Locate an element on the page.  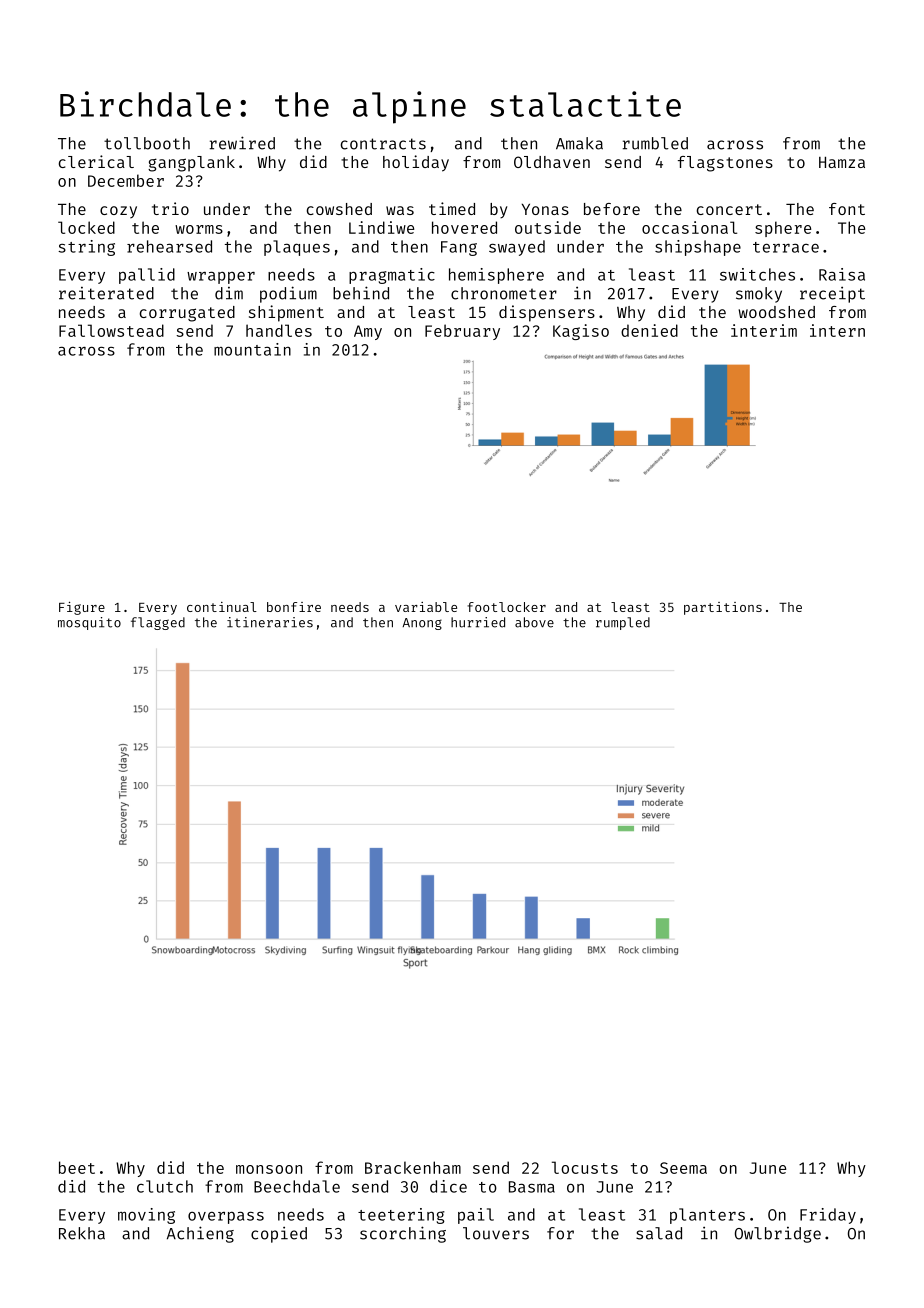
Kagiso is located at coordinates (581, 332).
